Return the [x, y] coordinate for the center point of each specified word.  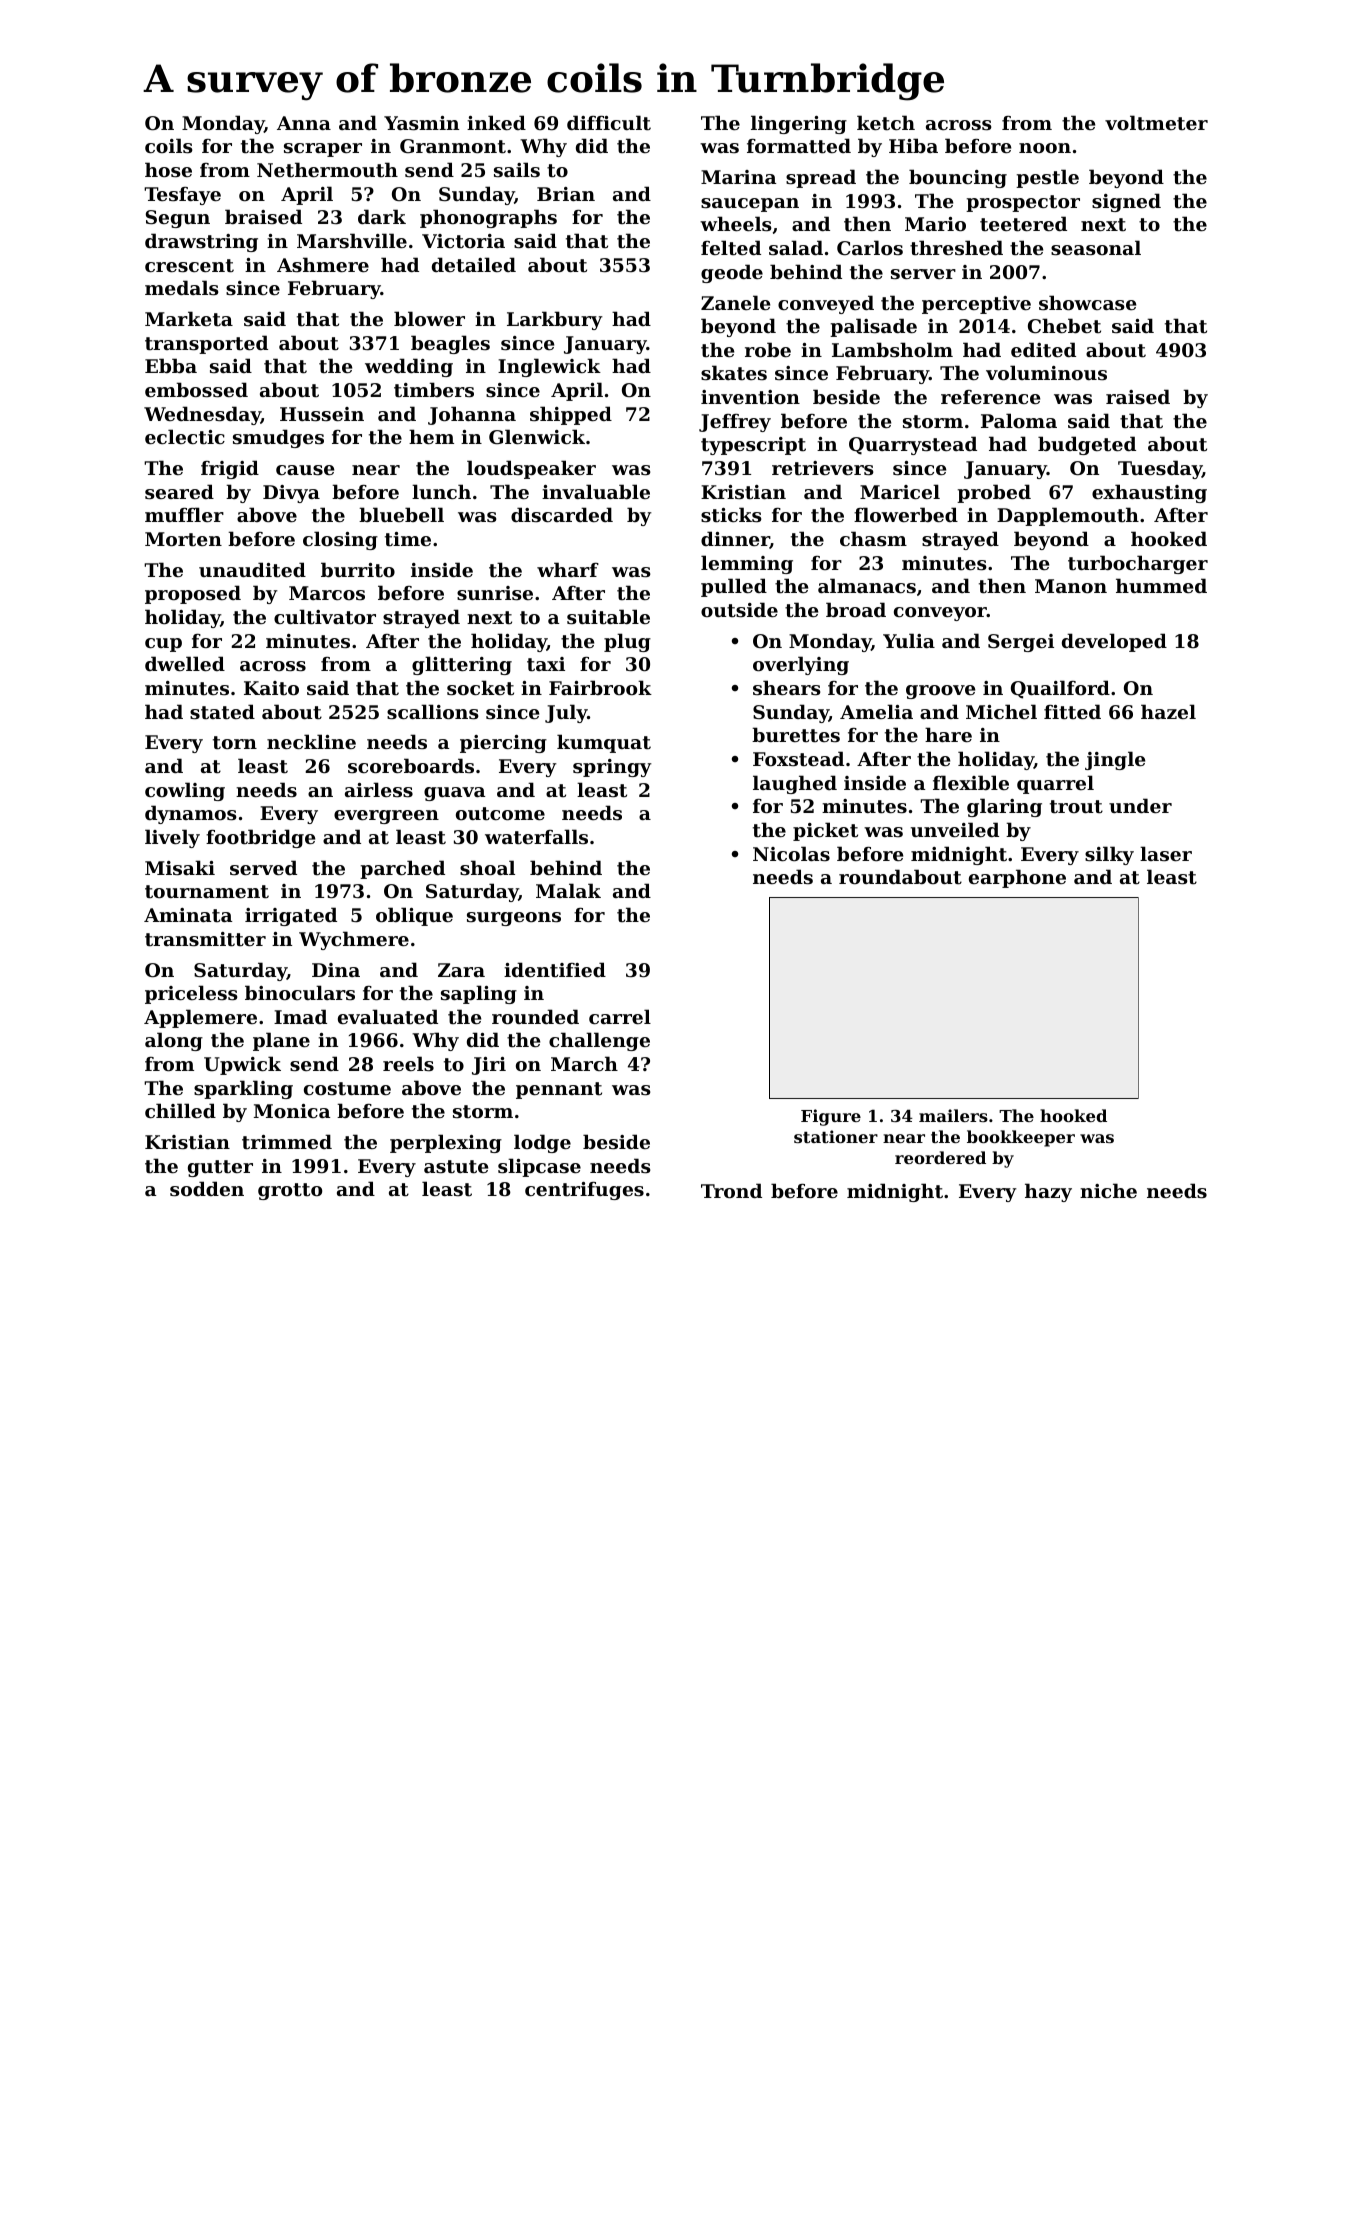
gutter [220, 1168]
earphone [1017, 878]
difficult [609, 123]
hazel [1168, 711]
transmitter [205, 939]
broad [856, 609]
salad [796, 248]
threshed [956, 248]
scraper [323, 150]
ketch [886, 123]
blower [429, 319]
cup [163, 645]
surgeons [514, 919]
